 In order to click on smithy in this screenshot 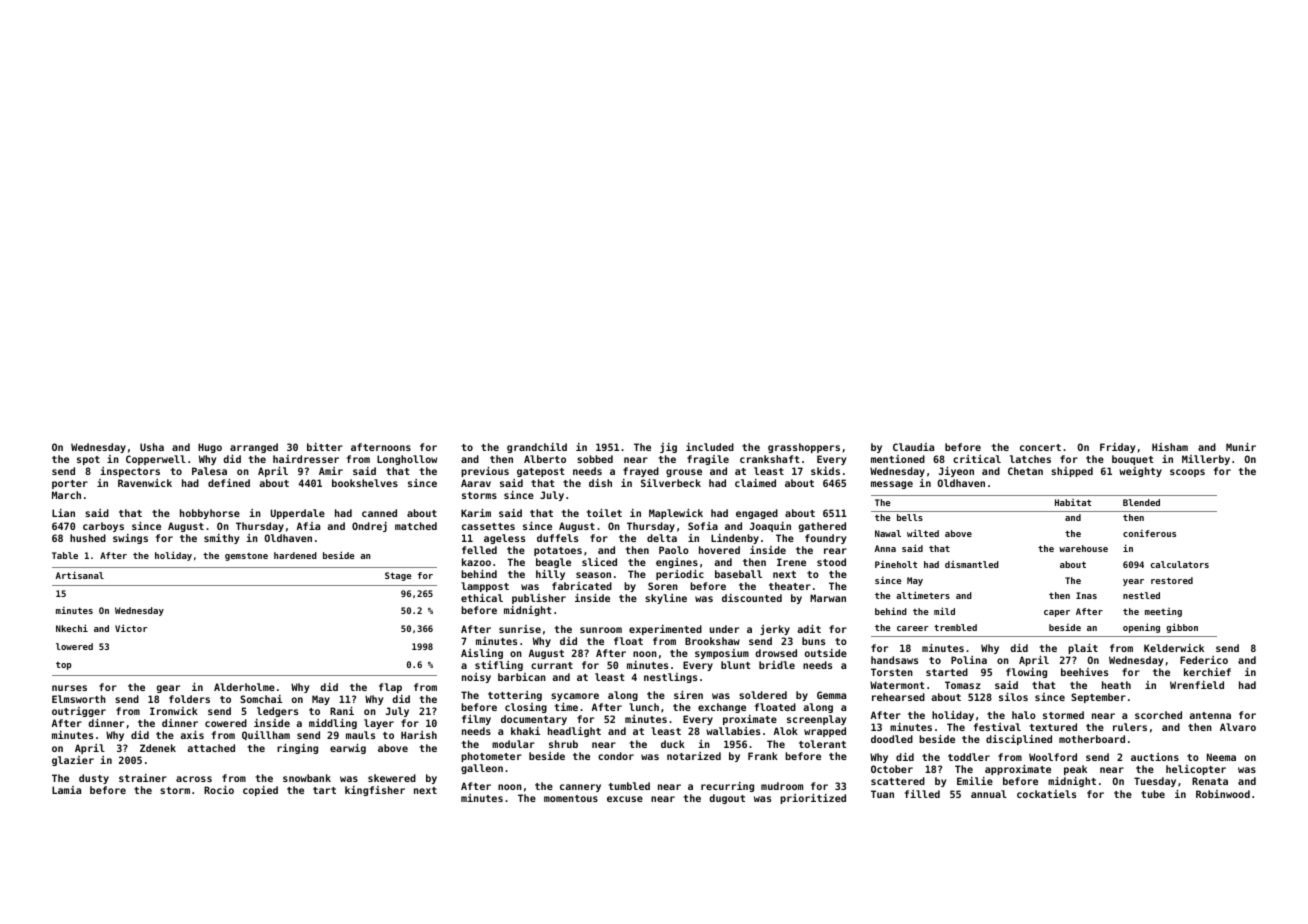, I will do `click(221, 539)`.
